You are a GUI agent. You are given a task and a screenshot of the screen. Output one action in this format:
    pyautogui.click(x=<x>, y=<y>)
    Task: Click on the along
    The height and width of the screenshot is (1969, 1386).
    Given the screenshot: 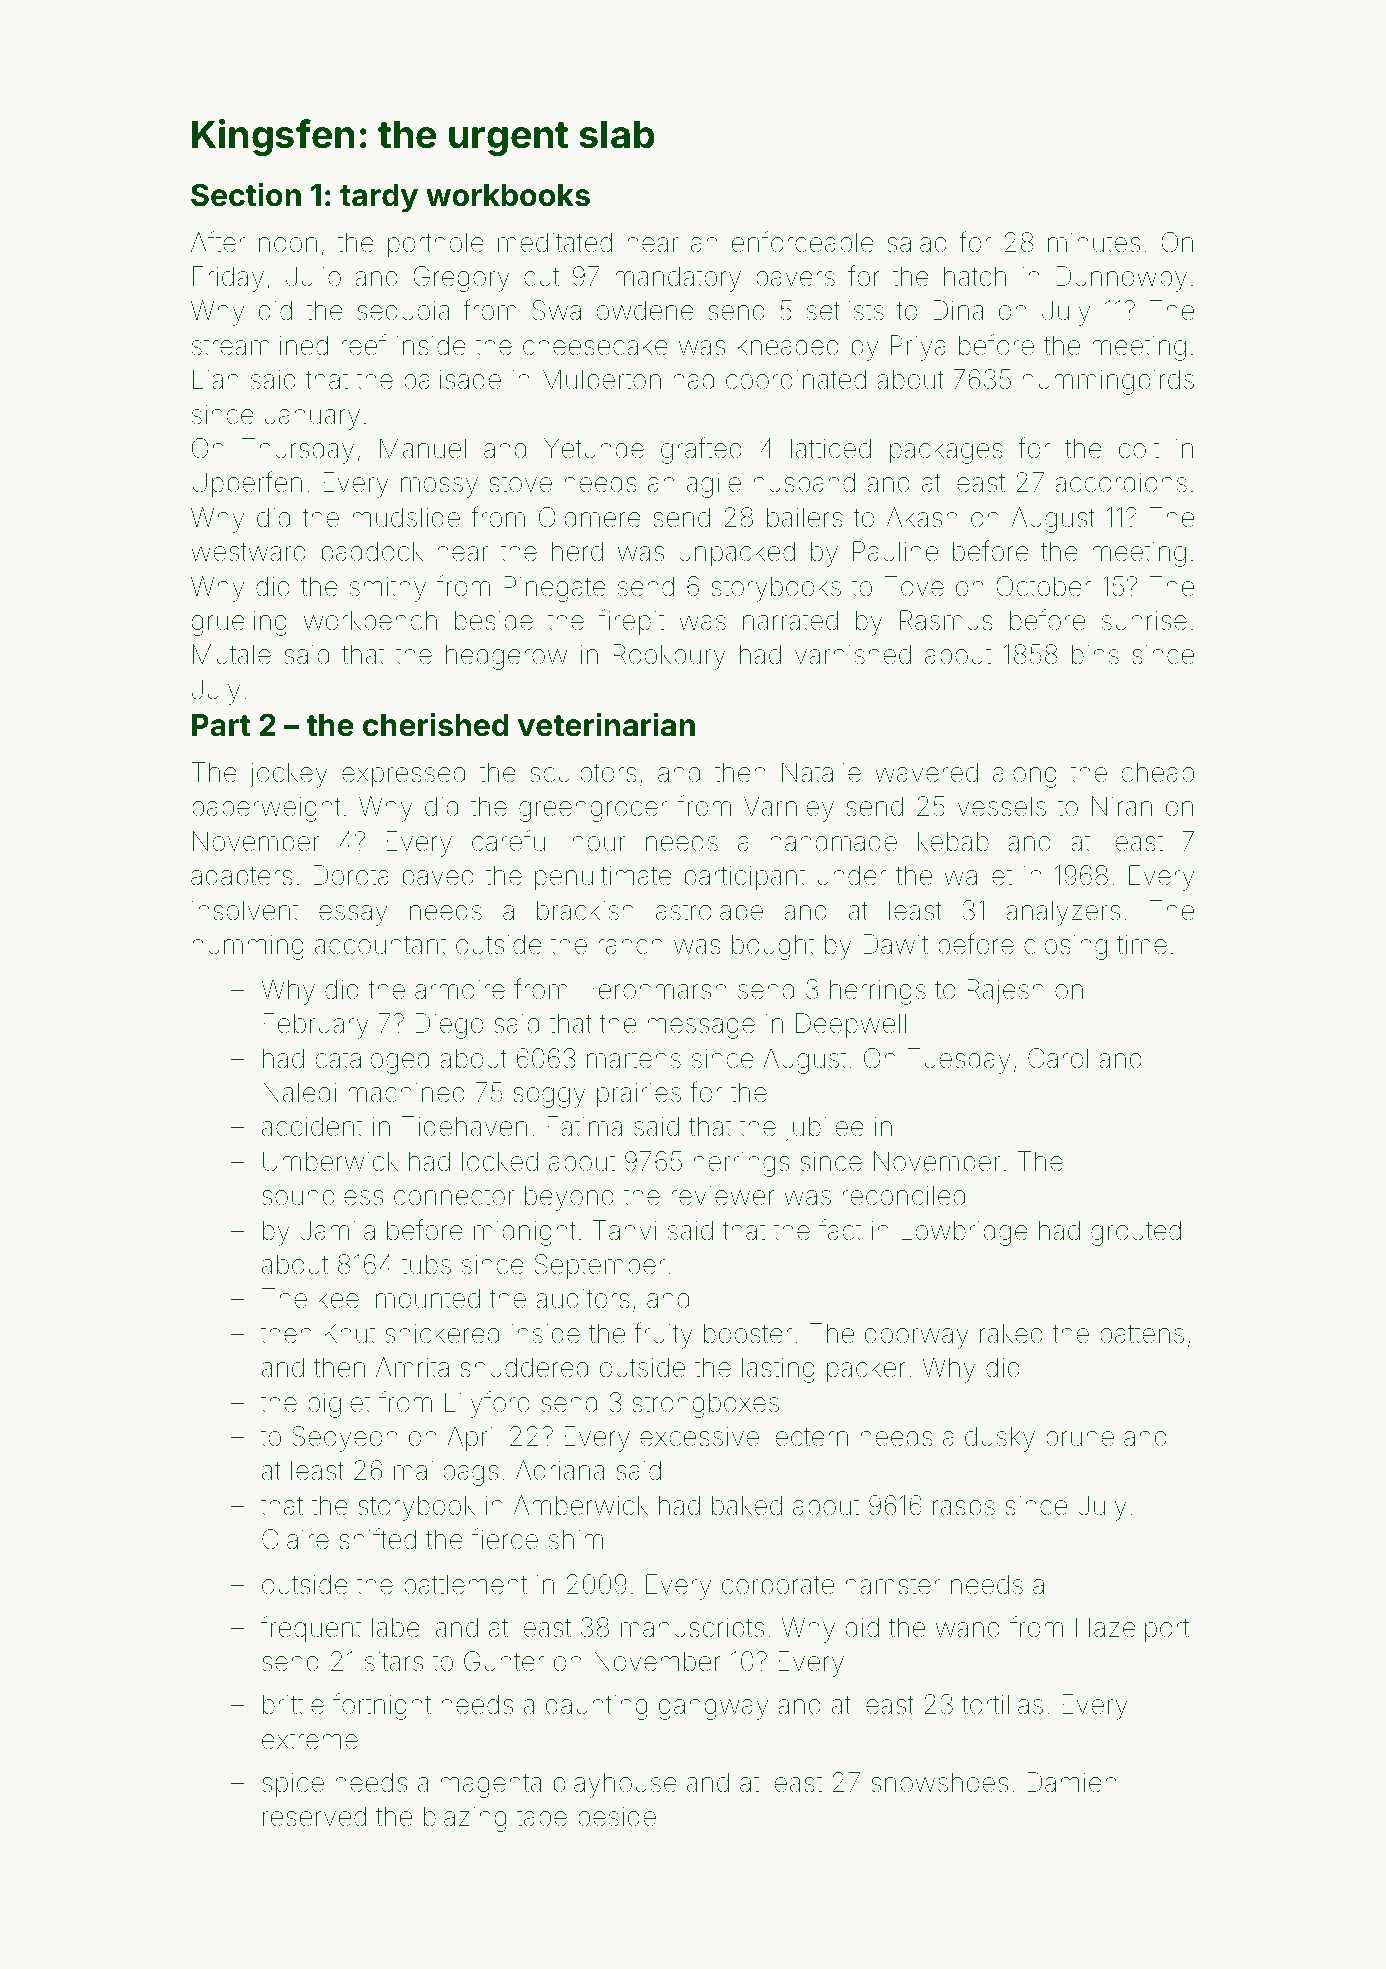 What is the action you would take?
    pyautogui.click(x=1025, y=775)
